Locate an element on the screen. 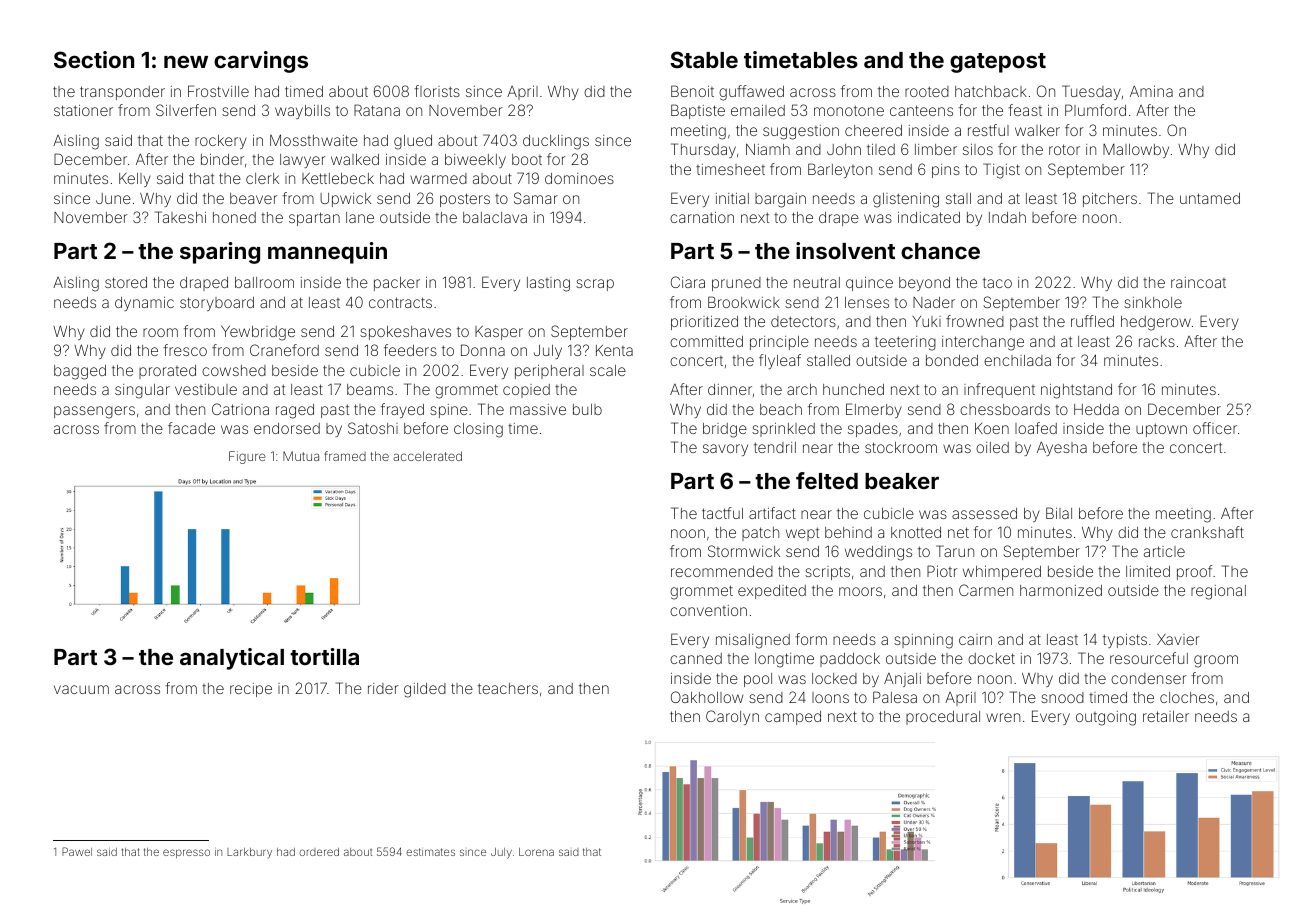 This screenshot has height=924, width=1308. Barleyton is located at coordinates (840, 170).
